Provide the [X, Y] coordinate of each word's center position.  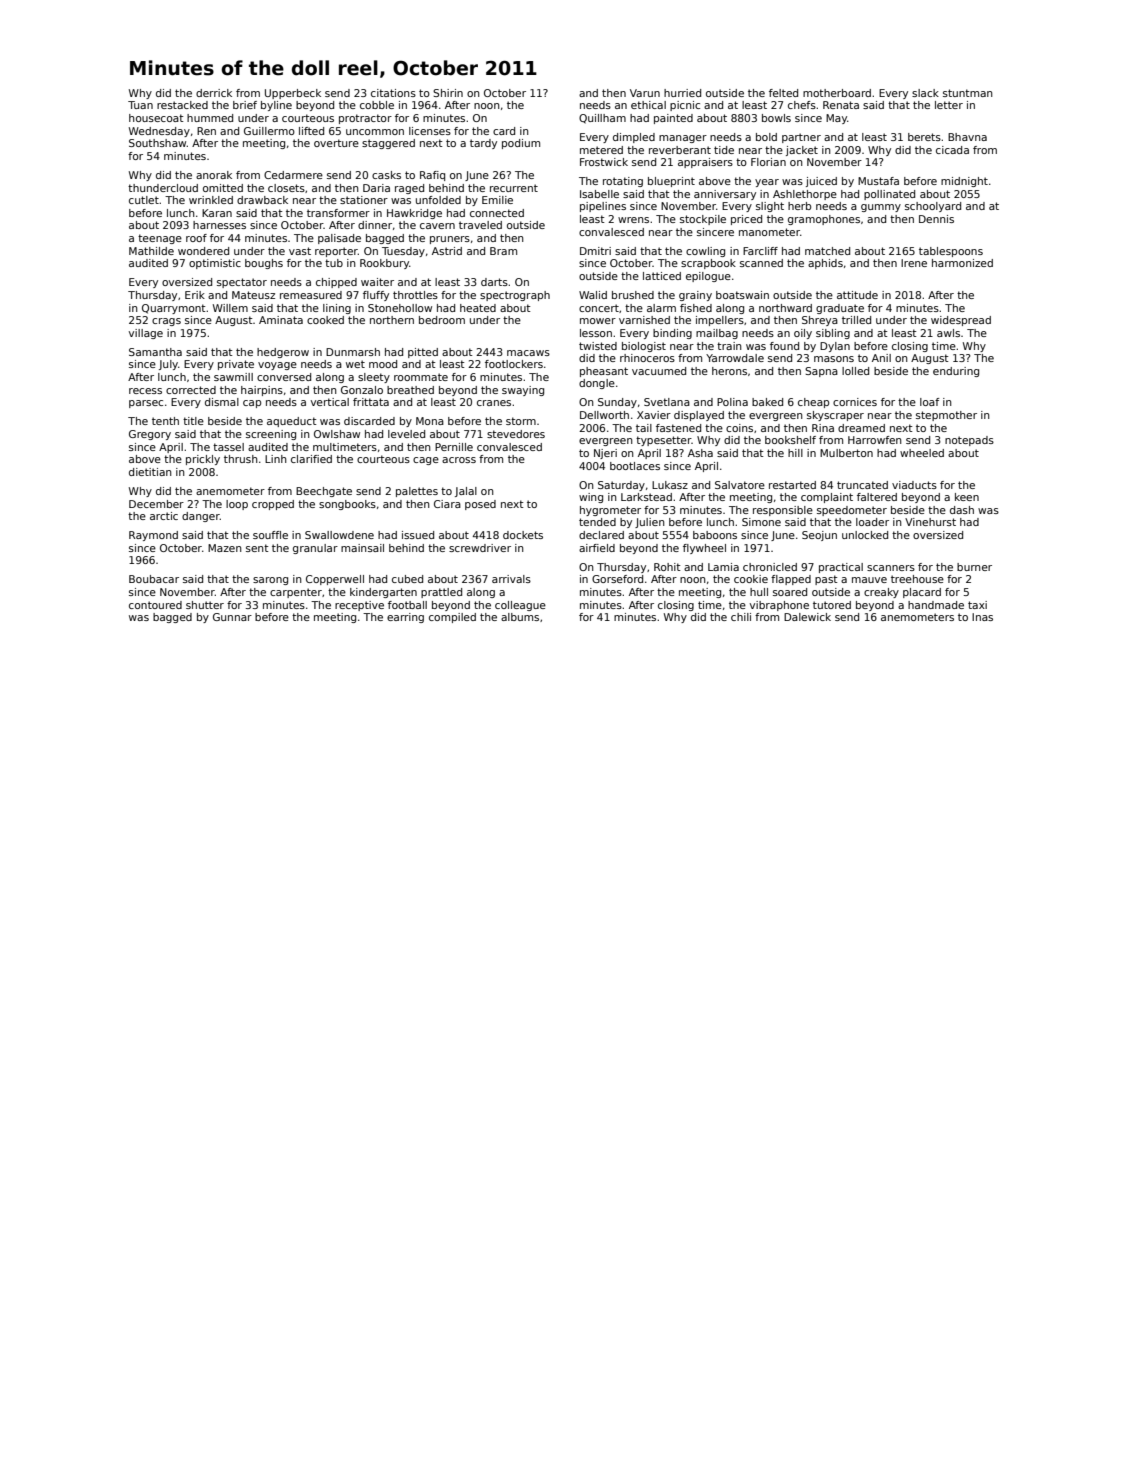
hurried [682, 93]
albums [520, 617]
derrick [214, 93]
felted [783, 93]
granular [315, 549]
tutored [832, 605]
